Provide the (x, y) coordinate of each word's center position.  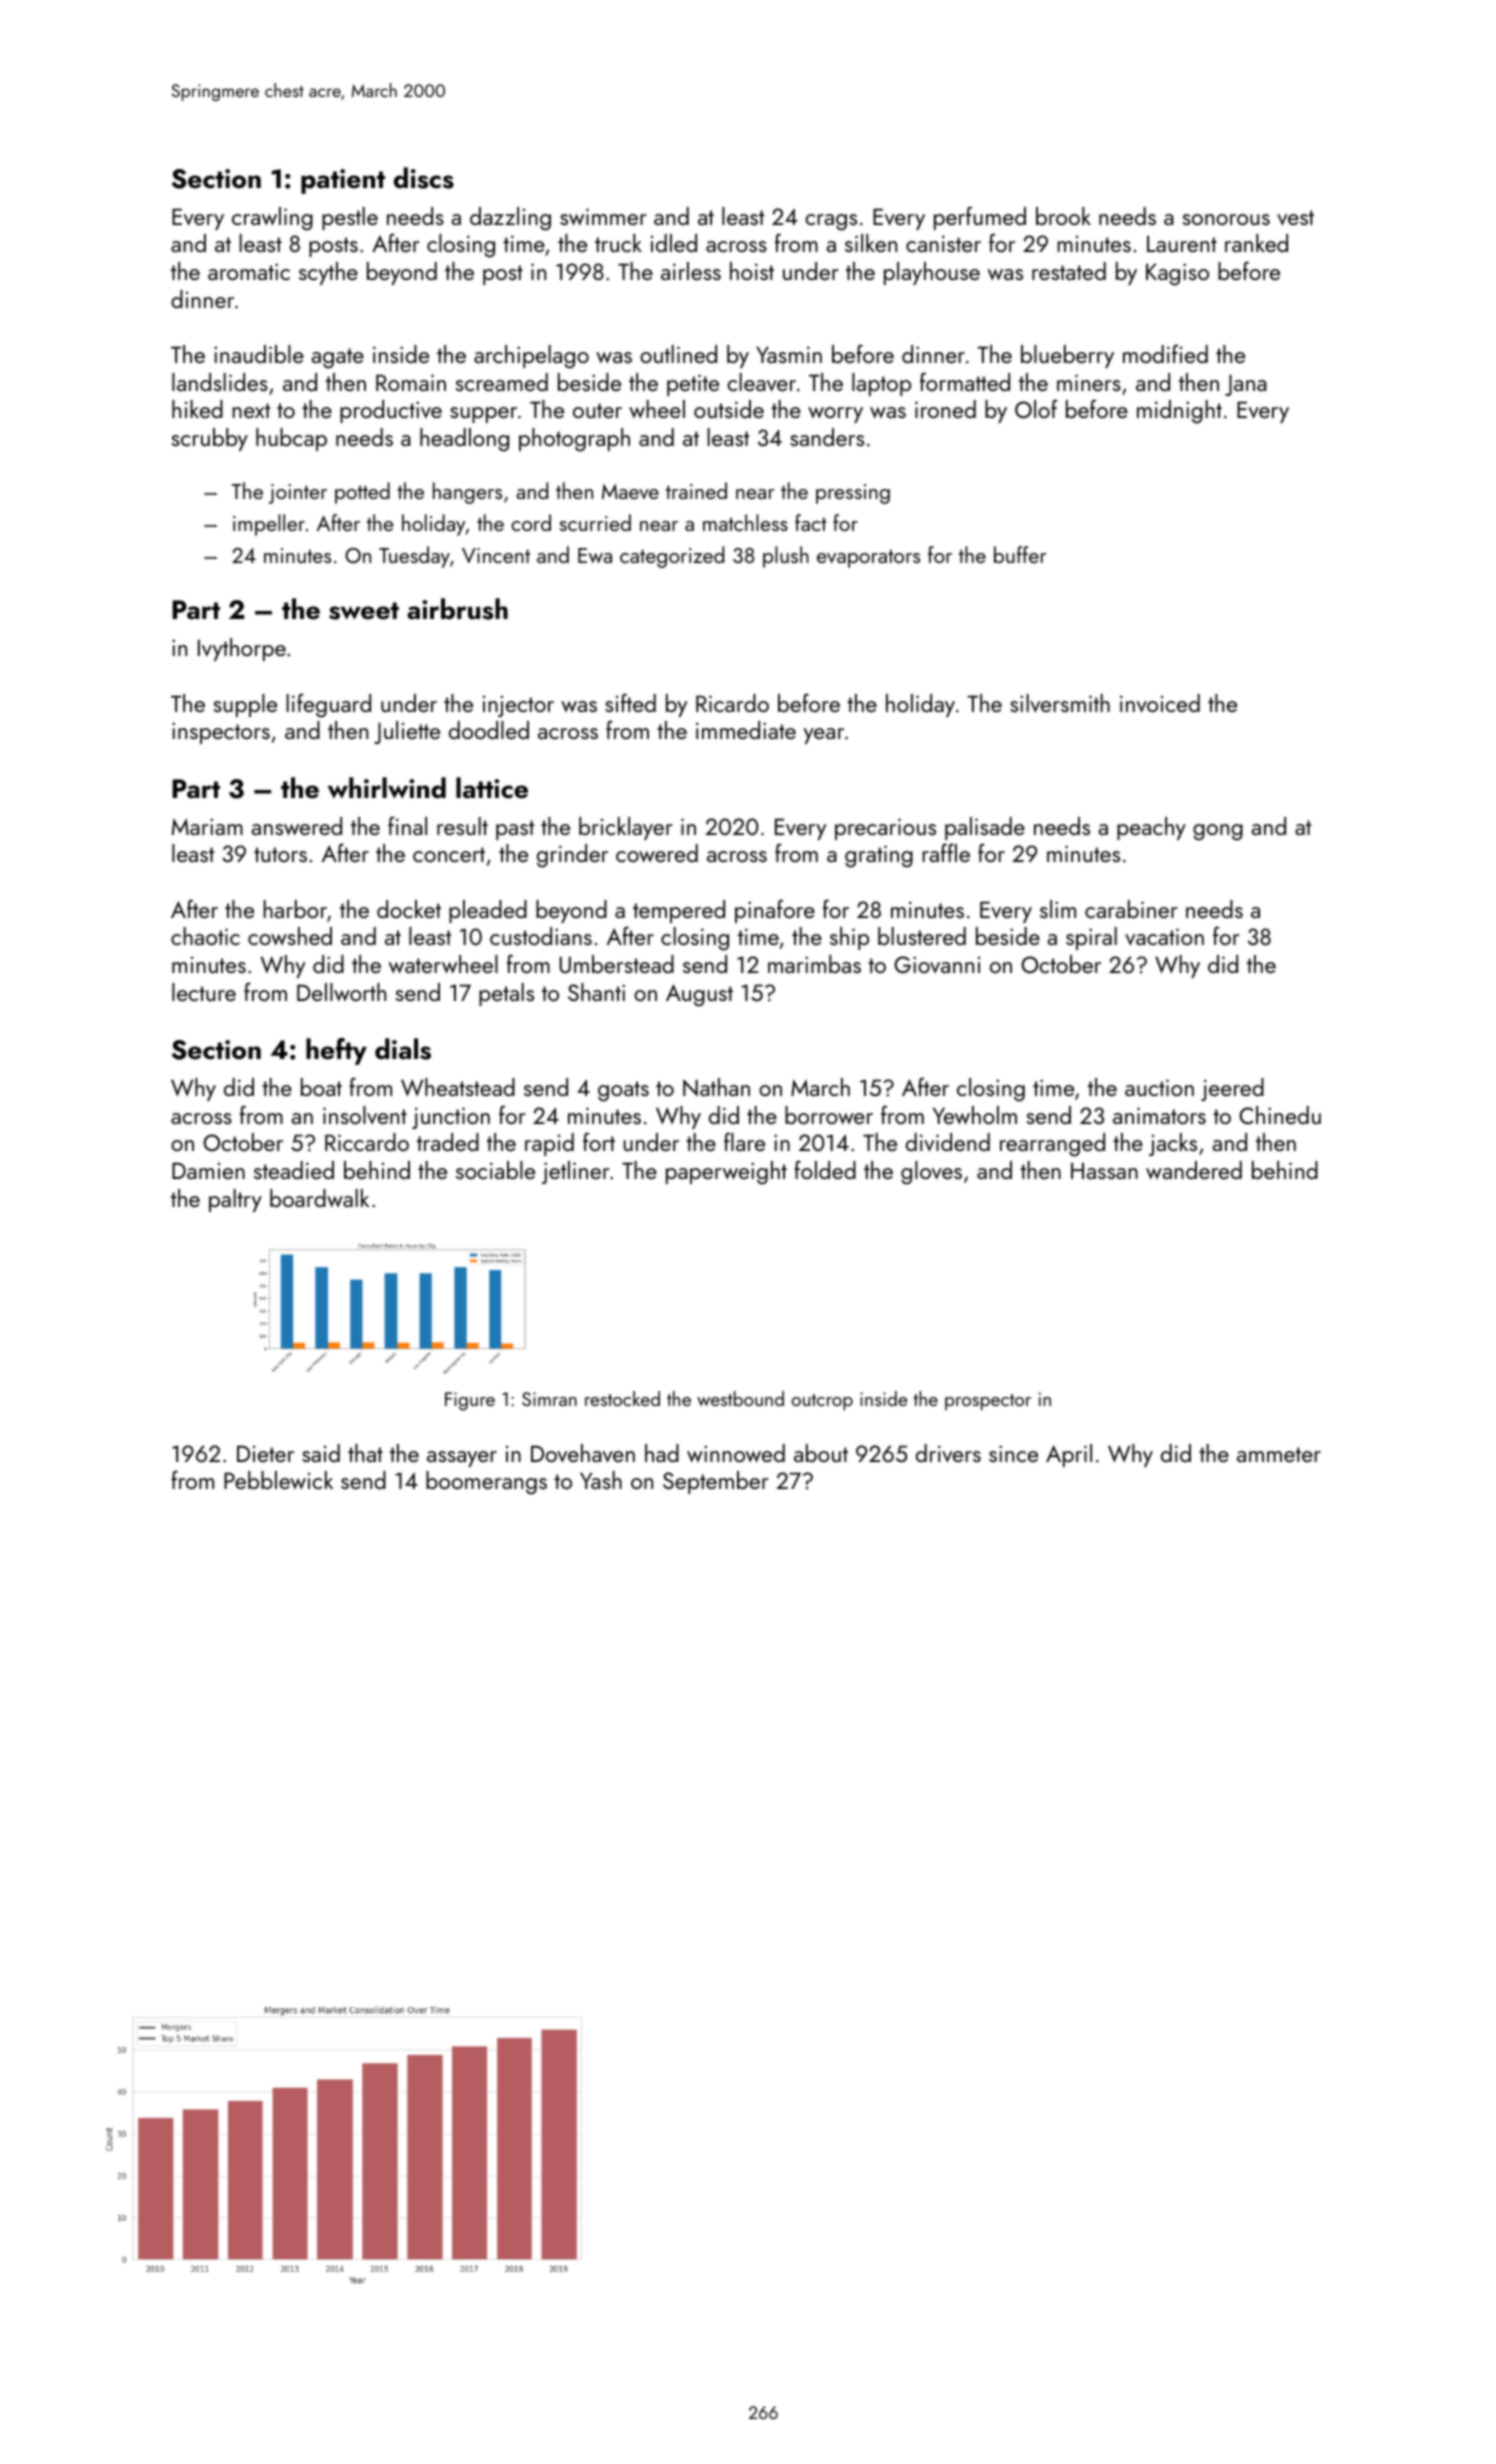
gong (1218, 832)
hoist (752, 271)
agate (337, 358)
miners (1089, 382)
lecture (204, 992)
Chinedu (1280, 1115)
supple (245, 705)
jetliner (575, 1172)
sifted (630, 702)
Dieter (265, 1453)
